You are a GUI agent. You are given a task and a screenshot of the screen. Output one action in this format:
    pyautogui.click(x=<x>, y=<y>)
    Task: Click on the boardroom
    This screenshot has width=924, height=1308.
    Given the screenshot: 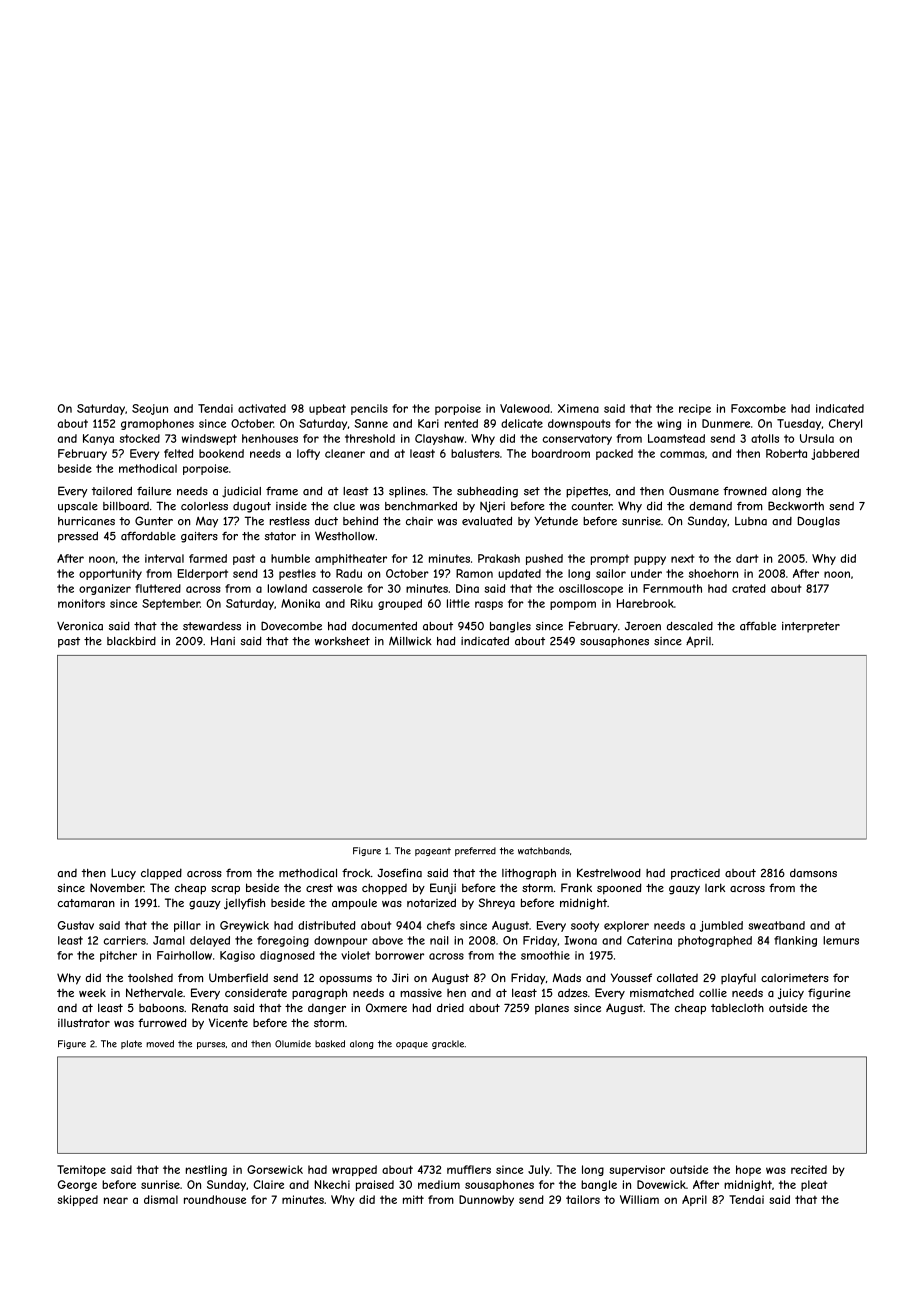 What is the action you would take?
    pyautogui.click(x=561, y=453)
